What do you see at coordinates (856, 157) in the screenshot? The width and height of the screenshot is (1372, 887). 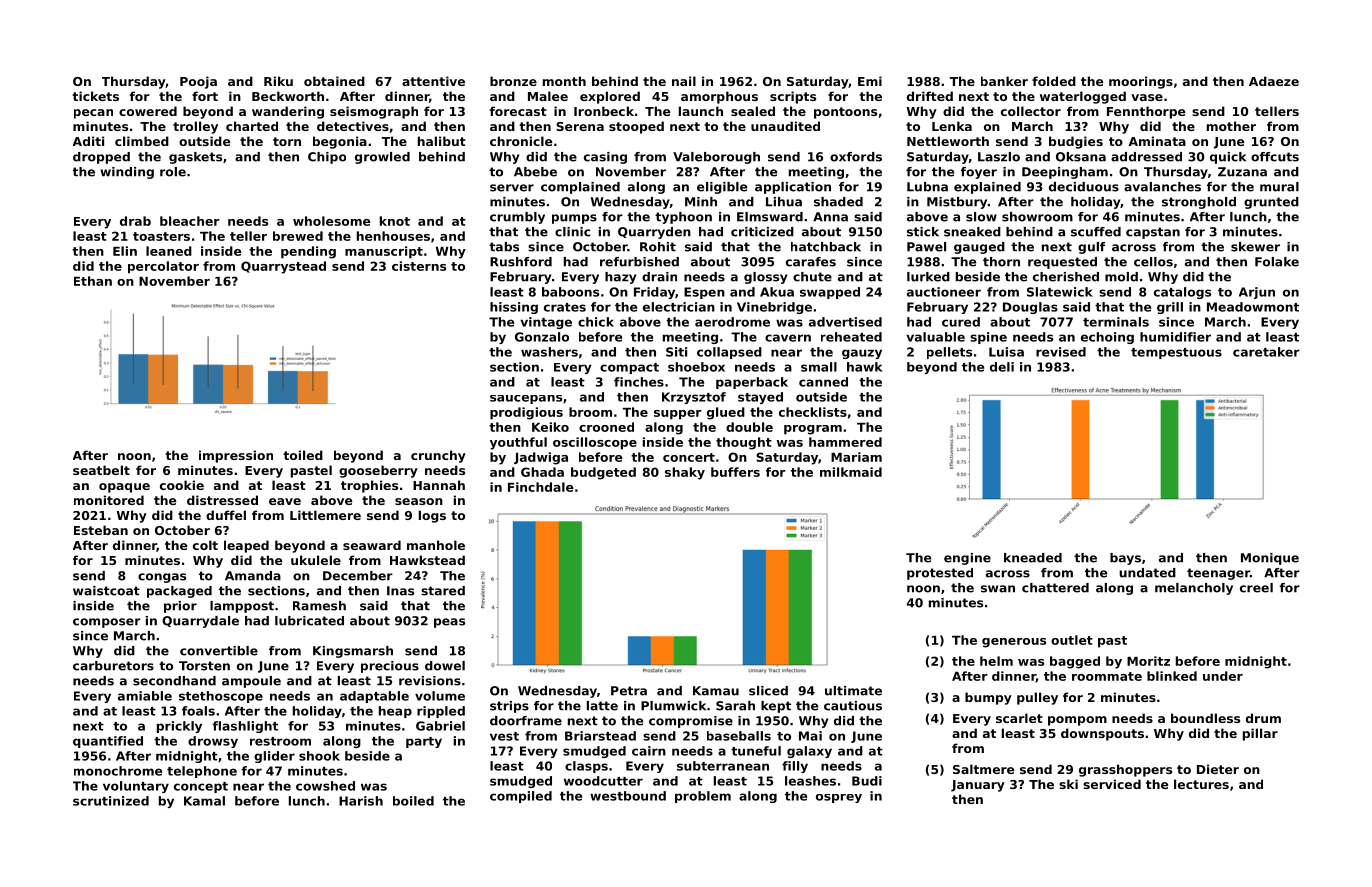 I see `oxfords` at bounding box center [856, 157].
